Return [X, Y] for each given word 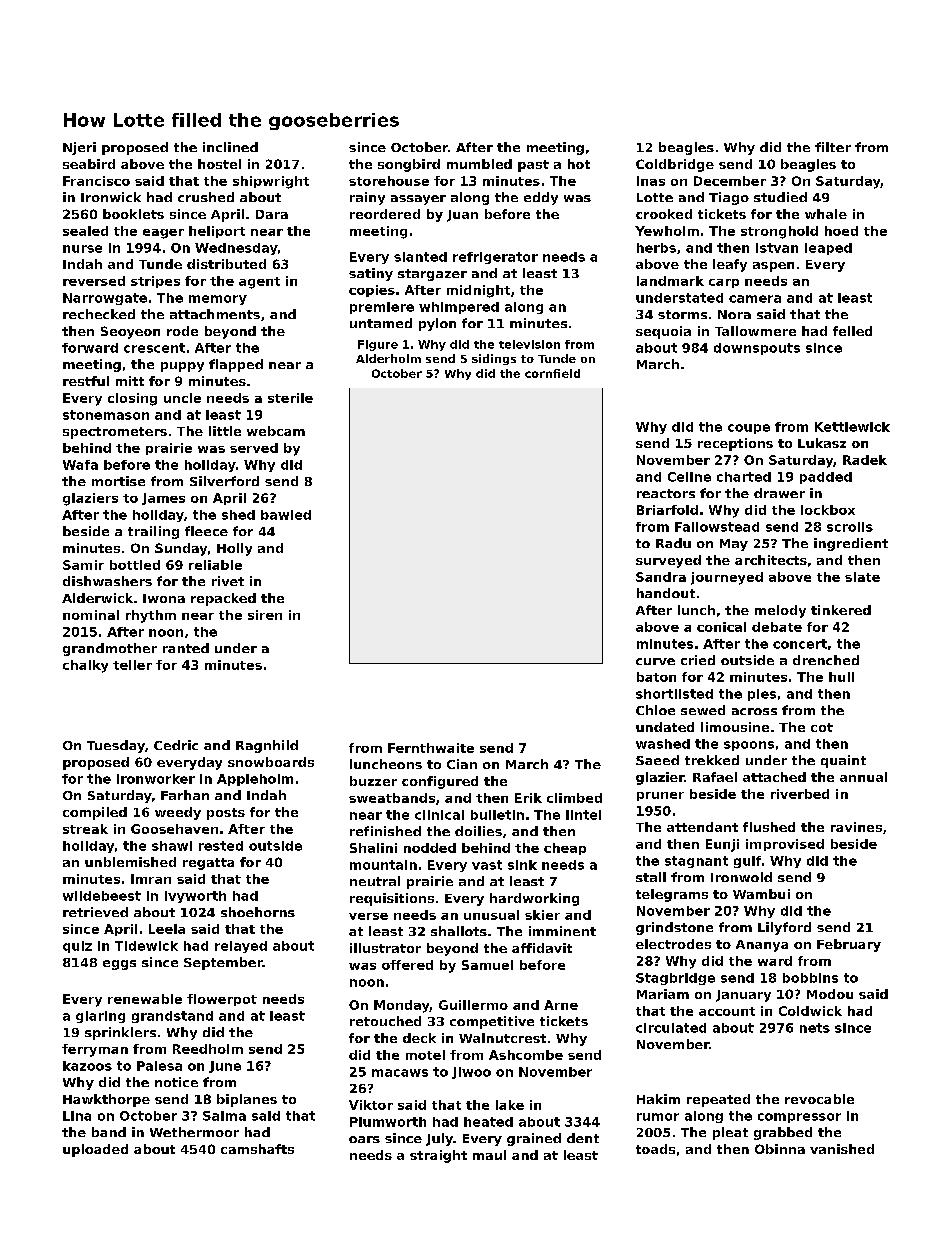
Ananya [762, 946]
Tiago [729, 198]
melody [780, 611]
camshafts [257, 1149]
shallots [459, 931]
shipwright [271, 182]
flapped [236, 365]
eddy [541, 198]
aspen [773, 267]
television [529, 344]
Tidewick [146, 946]
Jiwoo [471, 1073]
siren [265, 615]
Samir [83, 565]
